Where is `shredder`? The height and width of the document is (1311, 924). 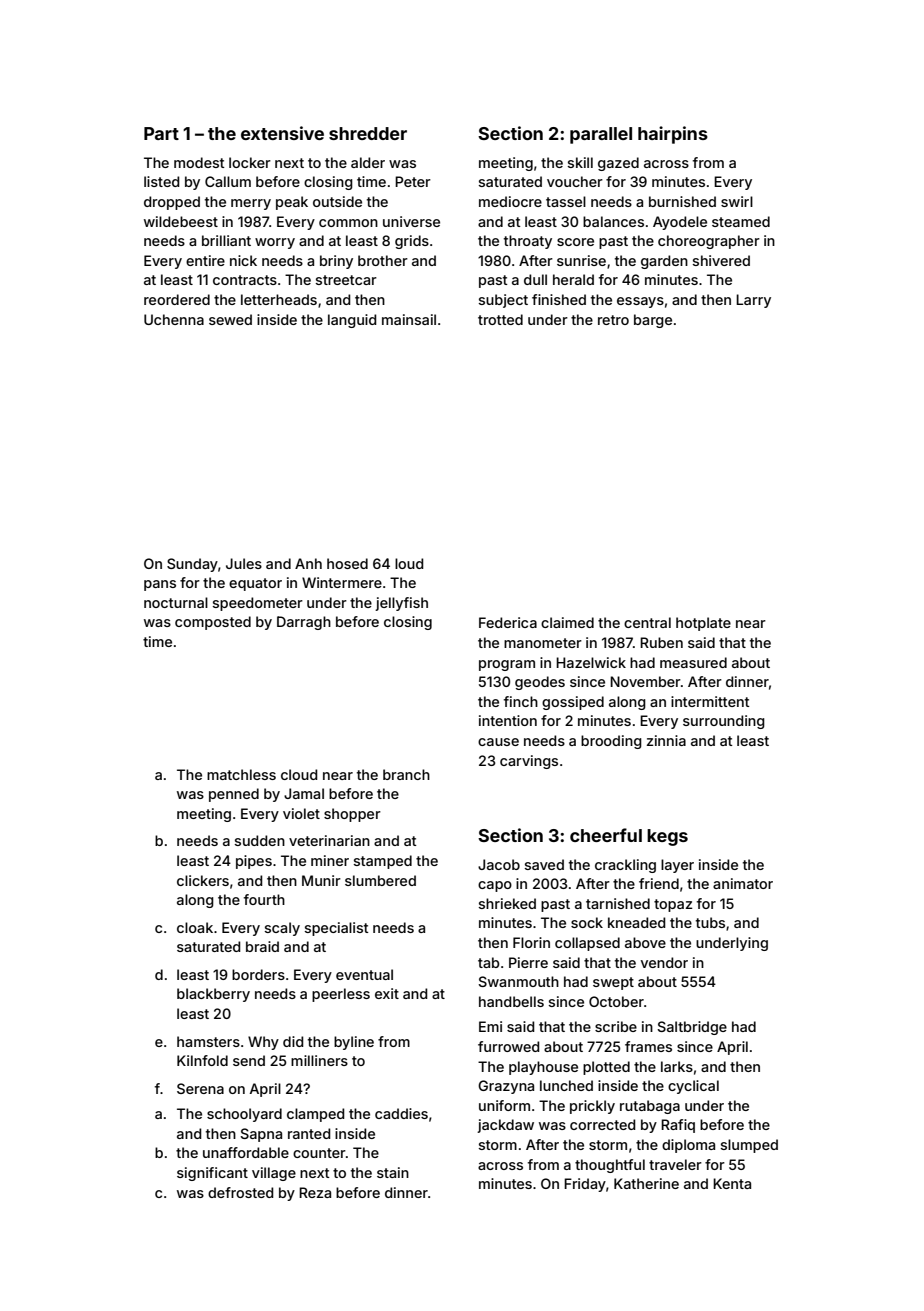
shredder is located at coordinates (368, 133).
